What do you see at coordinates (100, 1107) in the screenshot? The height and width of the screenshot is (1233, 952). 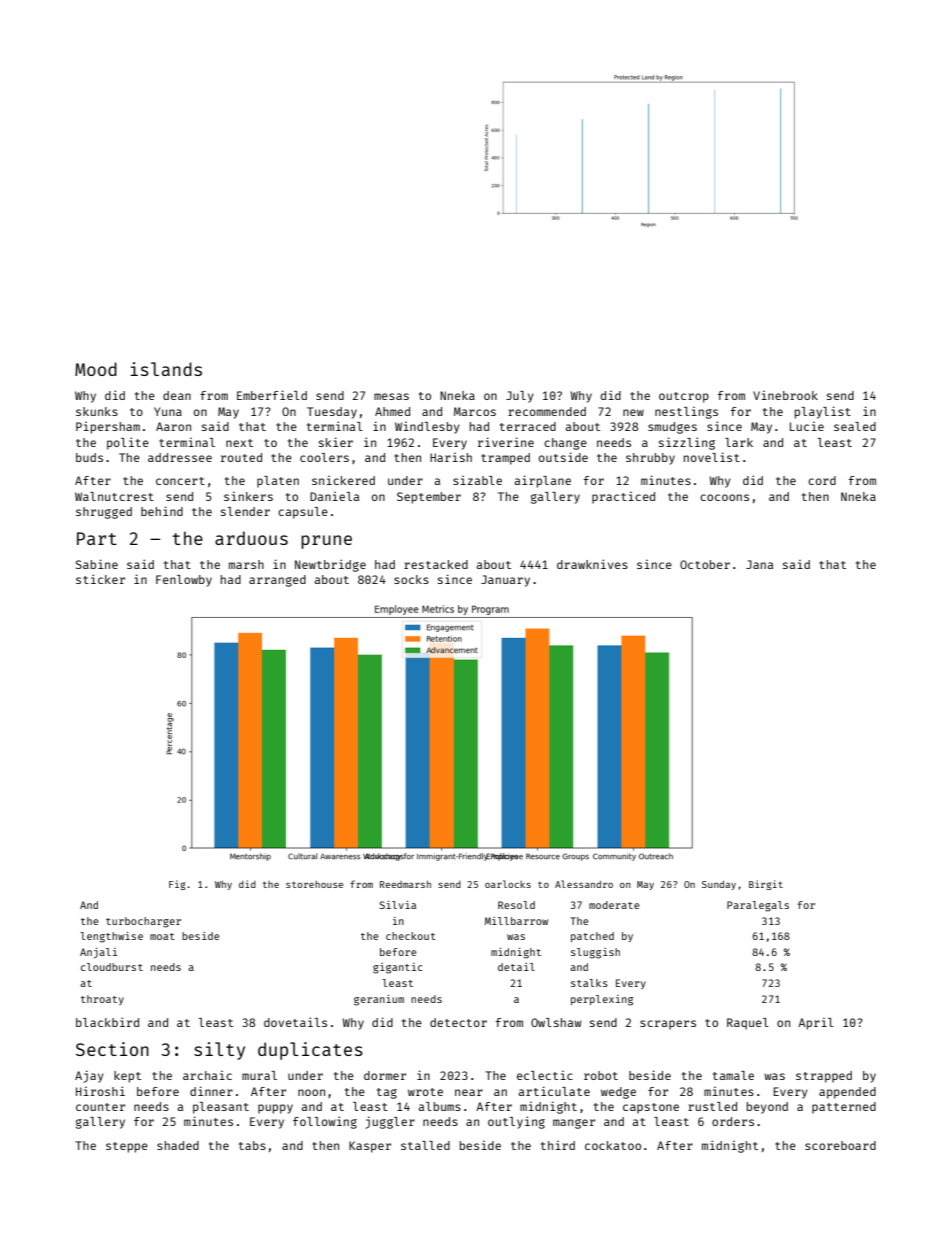 I see `counter` at bounding box center [100, 1107].
